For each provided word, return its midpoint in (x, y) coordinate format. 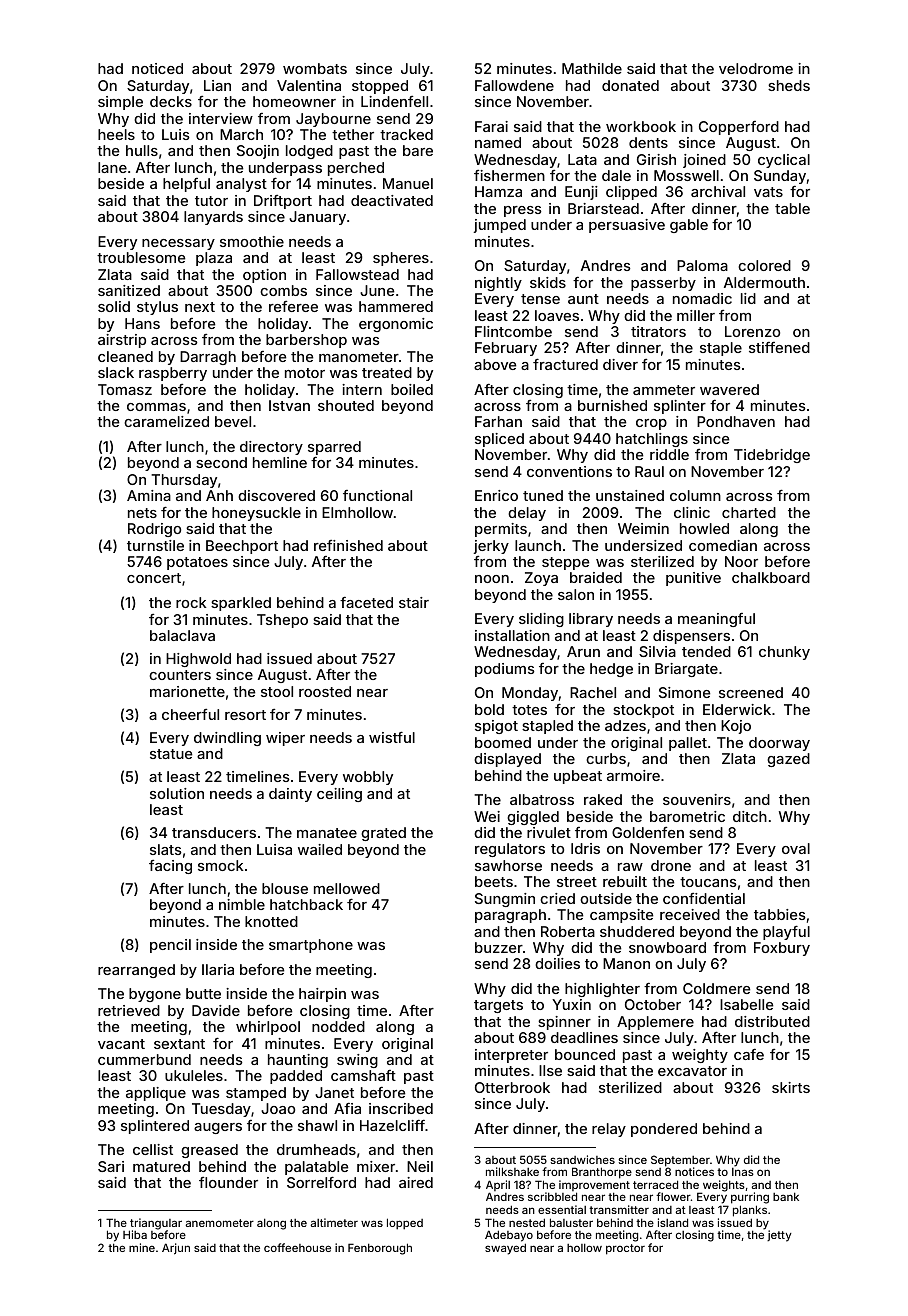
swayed (505, 1249)
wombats (315, 68)
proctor (625, 1249)
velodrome (756, 68)
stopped (380, 87)
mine (142, 1247)
